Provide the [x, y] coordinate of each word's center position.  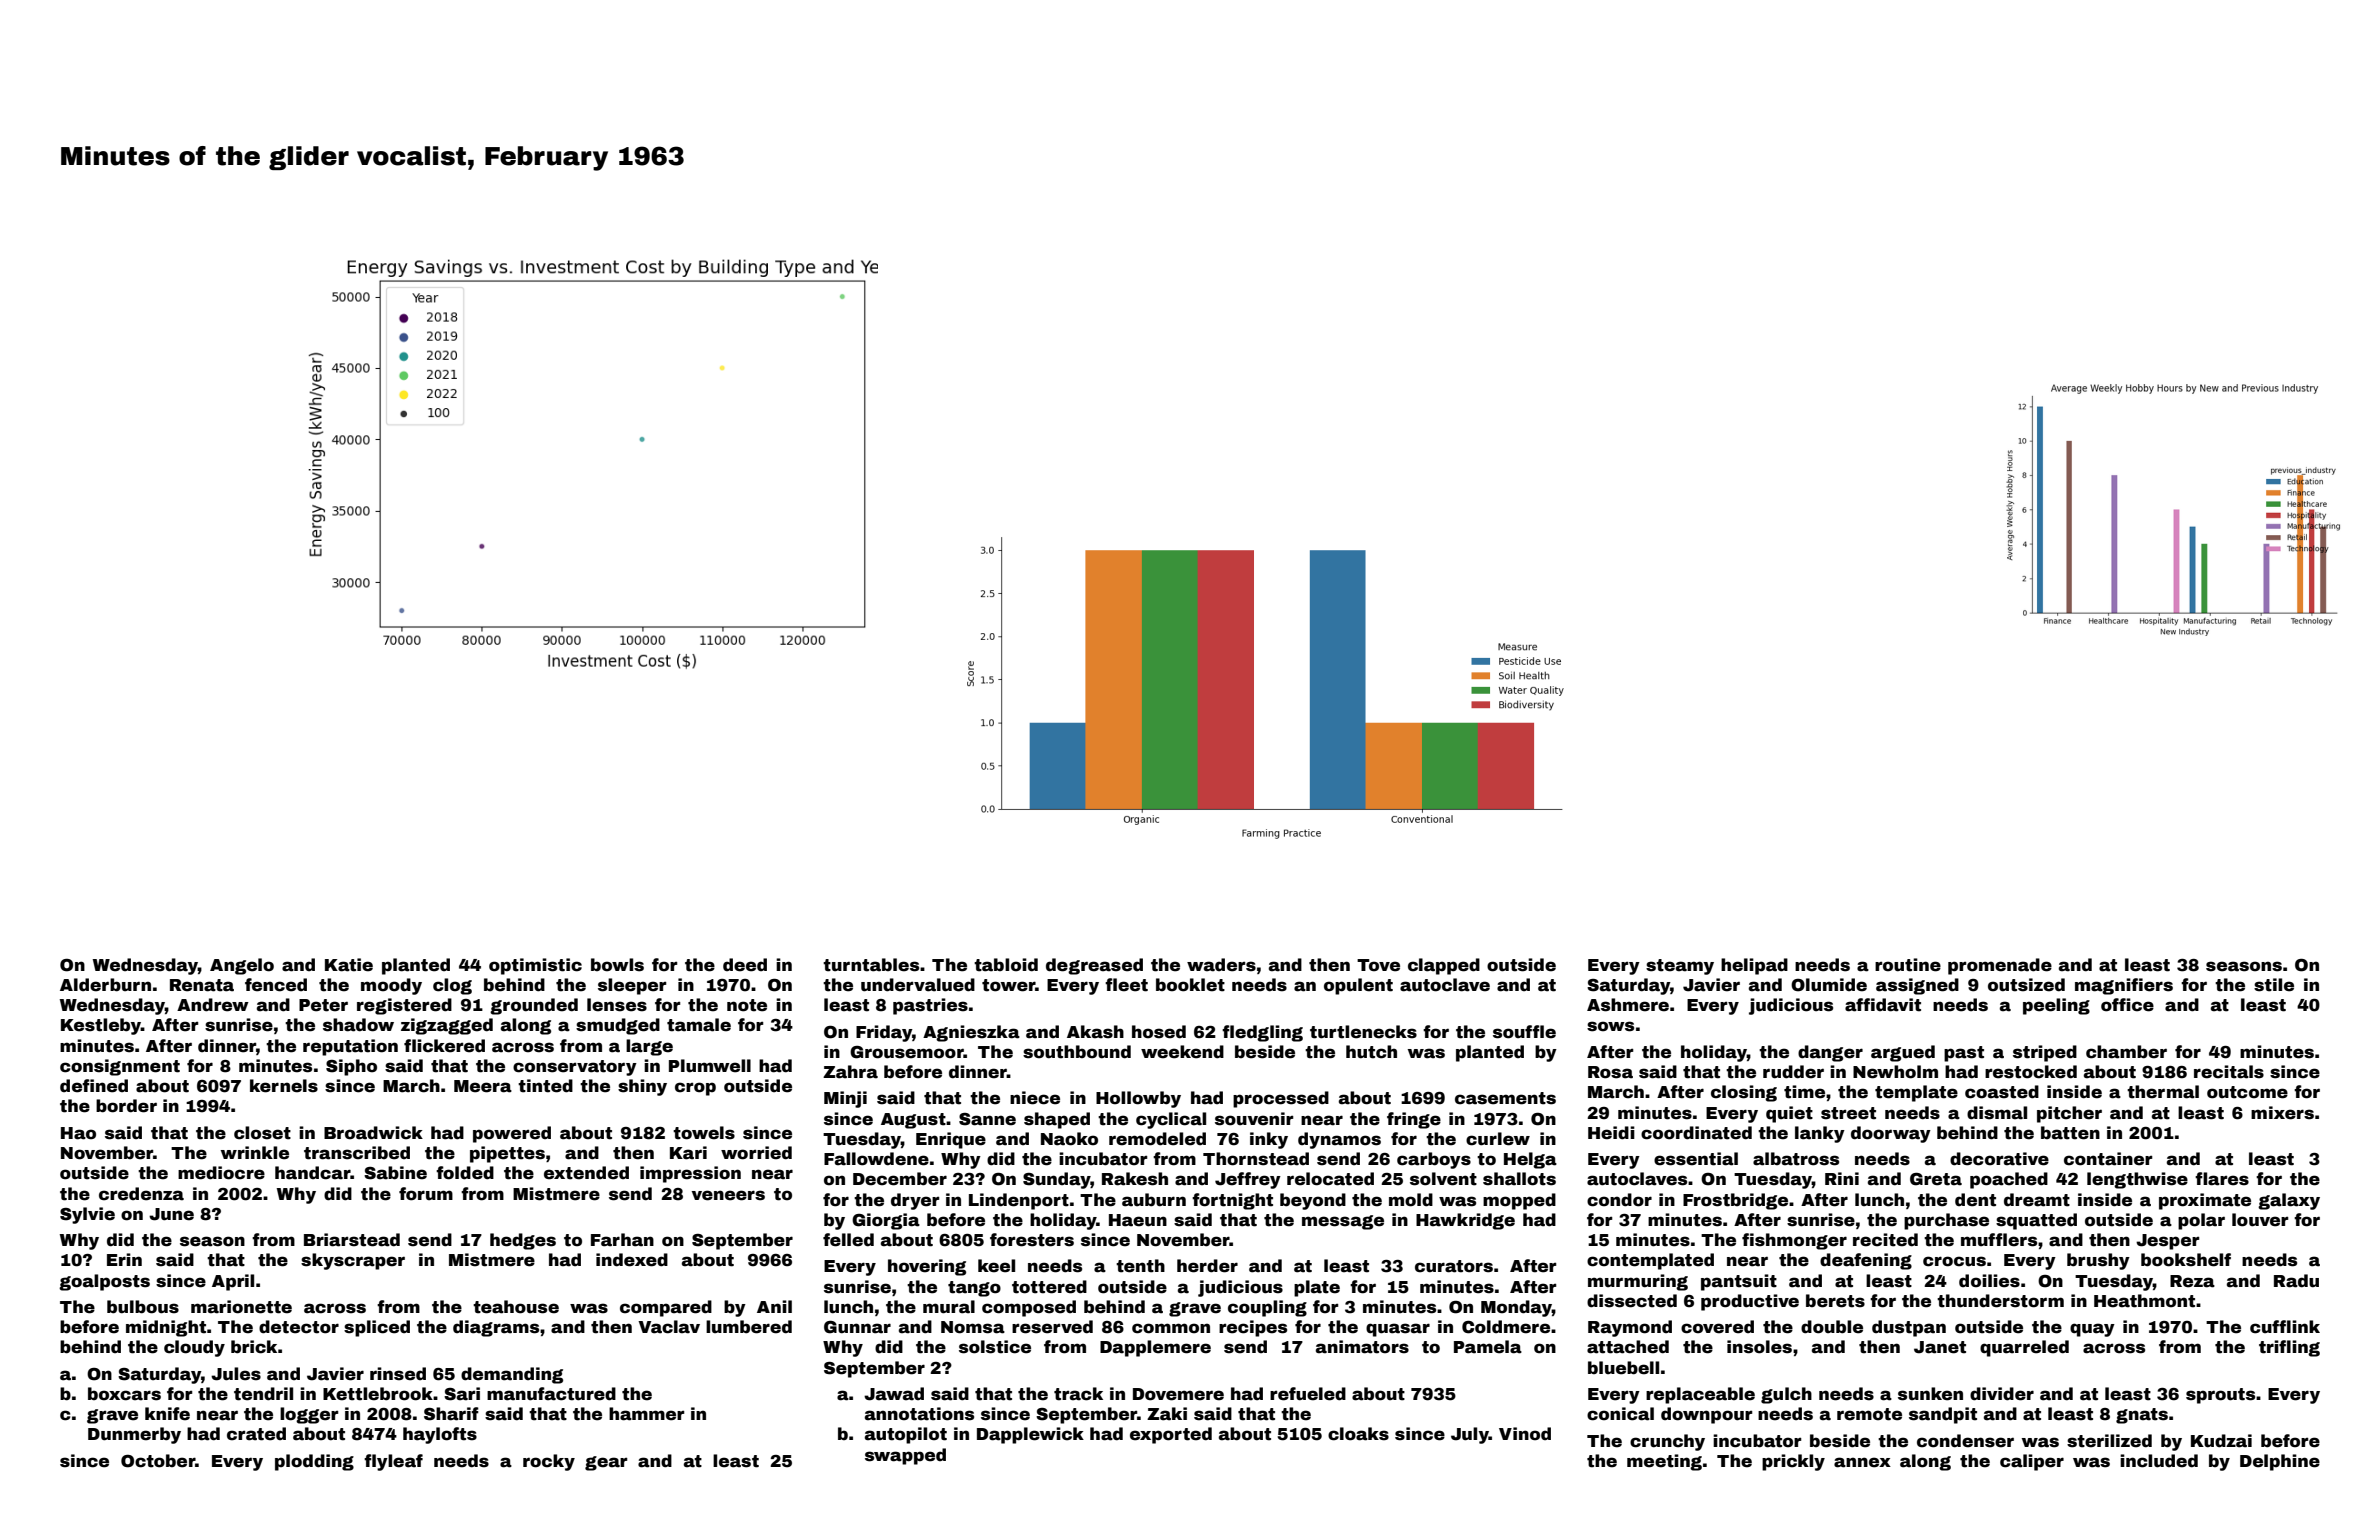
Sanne [987, 1119]
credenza [141, 1194]
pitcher [2069, 1114]
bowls [617, 965]
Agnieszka [971, 1033]
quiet [1789, 1114]
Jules [236, 1374]
